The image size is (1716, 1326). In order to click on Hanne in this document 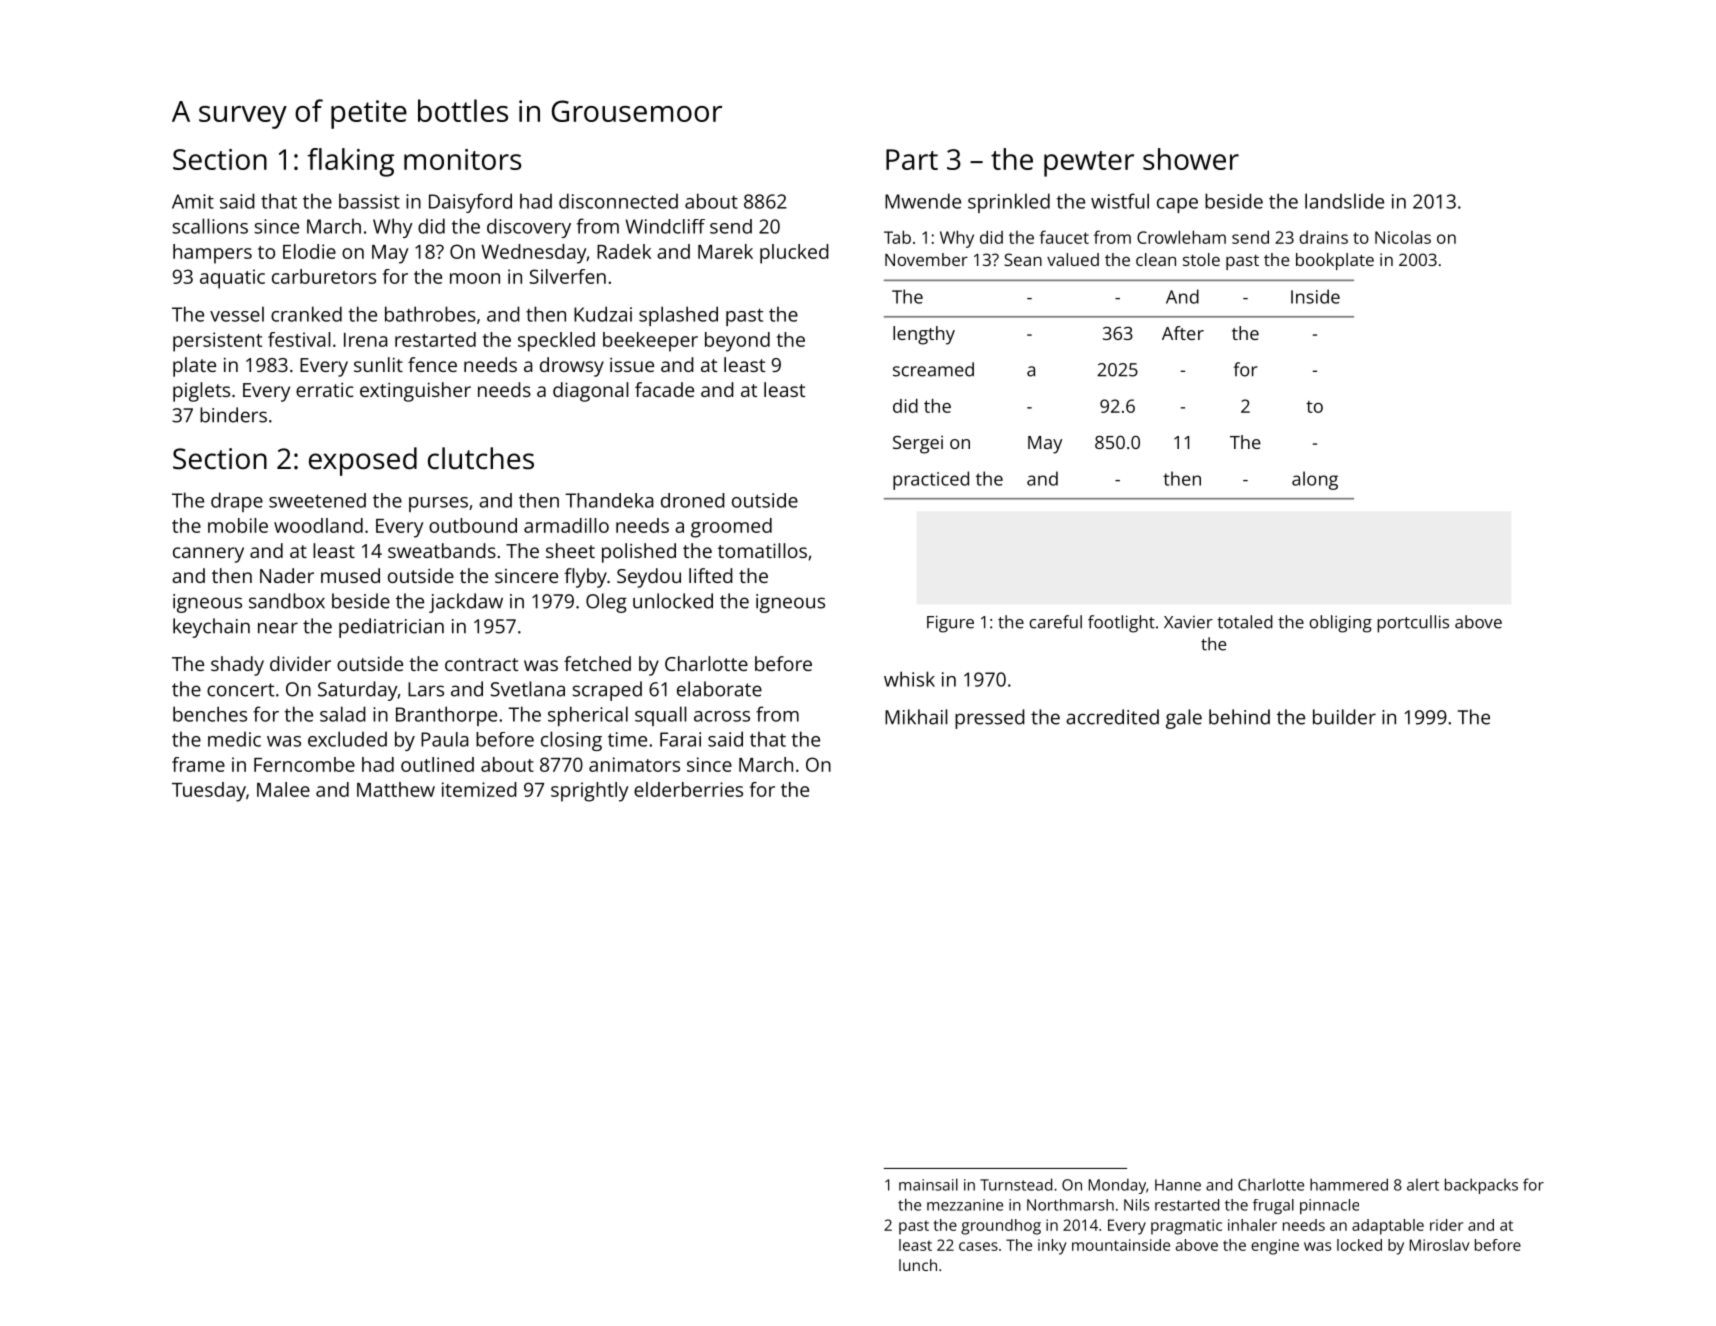, I will do `click(1178, 1185)`.
